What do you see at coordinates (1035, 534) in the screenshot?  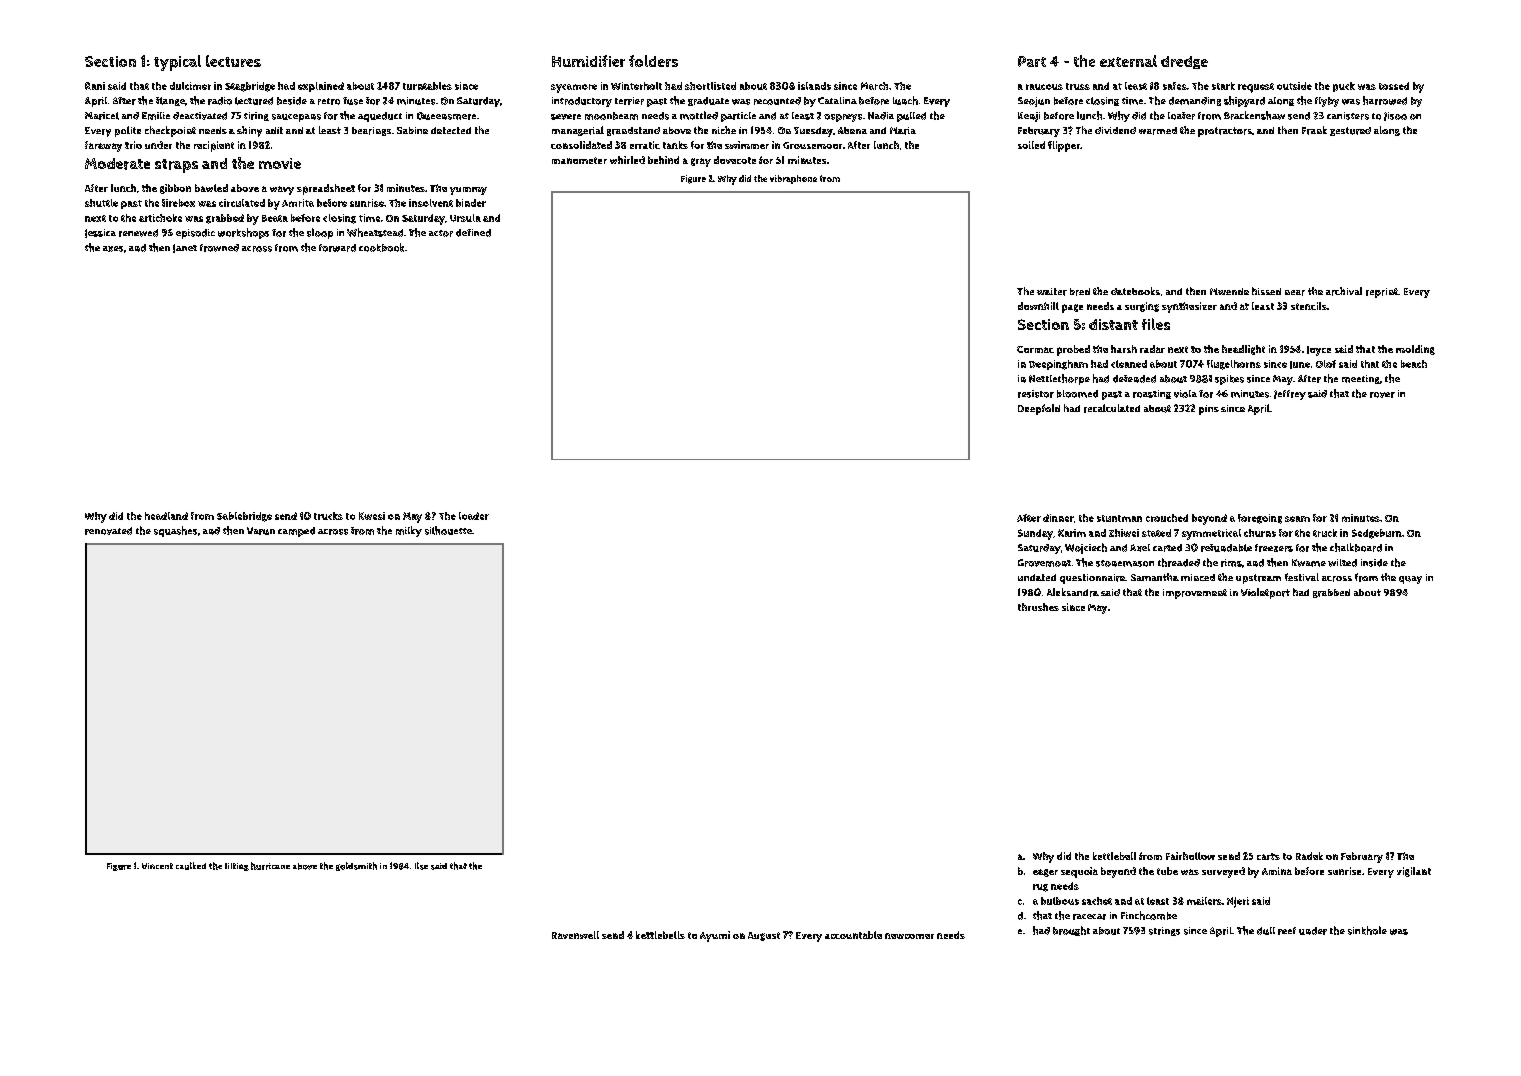 I see `Sunday` at bounding box center [1035, 534].
